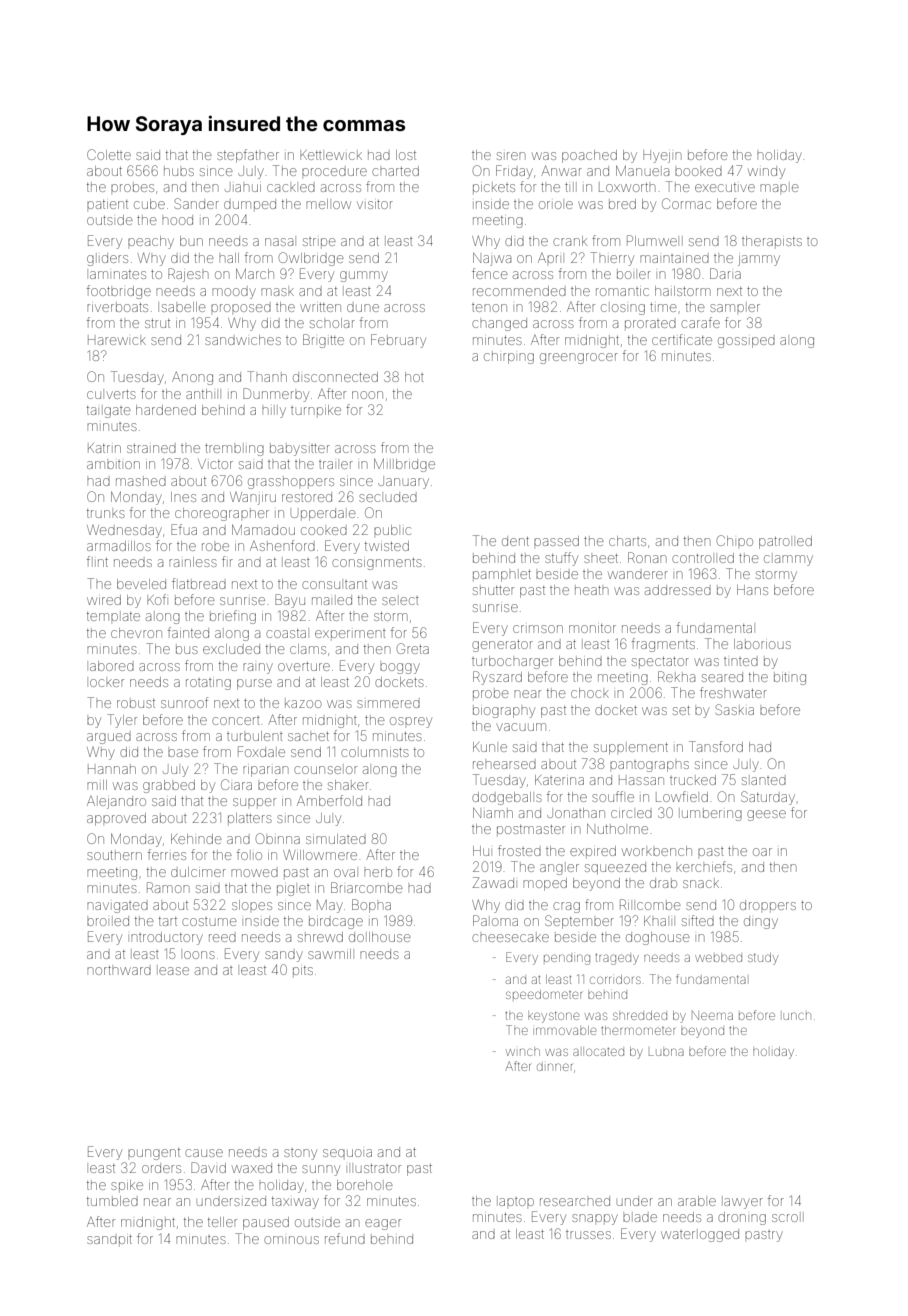  Describe the element at coordinates (154, 1154) in the screenshot. I see `pungent` at that location.
